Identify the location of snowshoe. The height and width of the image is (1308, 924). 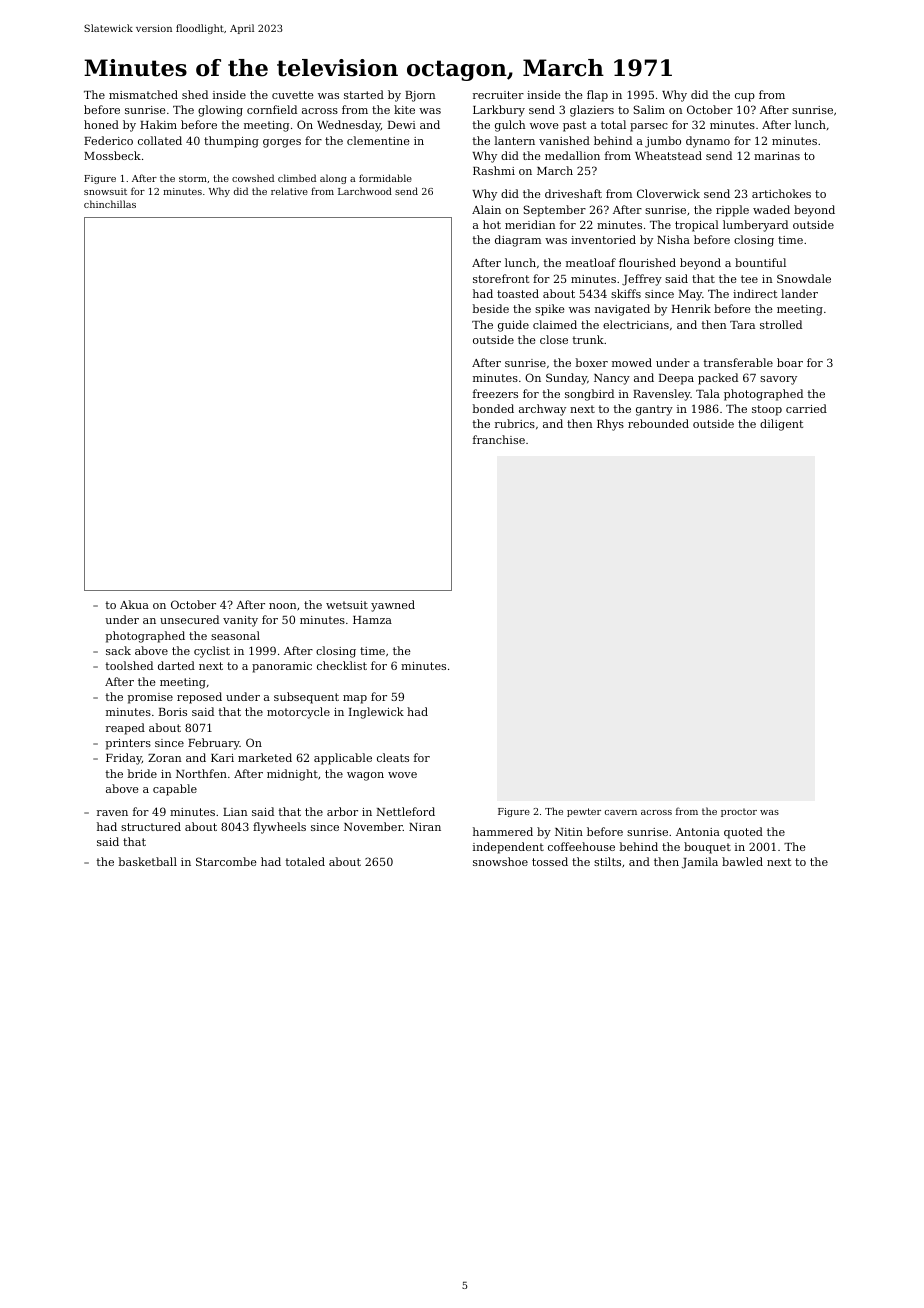
(500, 861).
